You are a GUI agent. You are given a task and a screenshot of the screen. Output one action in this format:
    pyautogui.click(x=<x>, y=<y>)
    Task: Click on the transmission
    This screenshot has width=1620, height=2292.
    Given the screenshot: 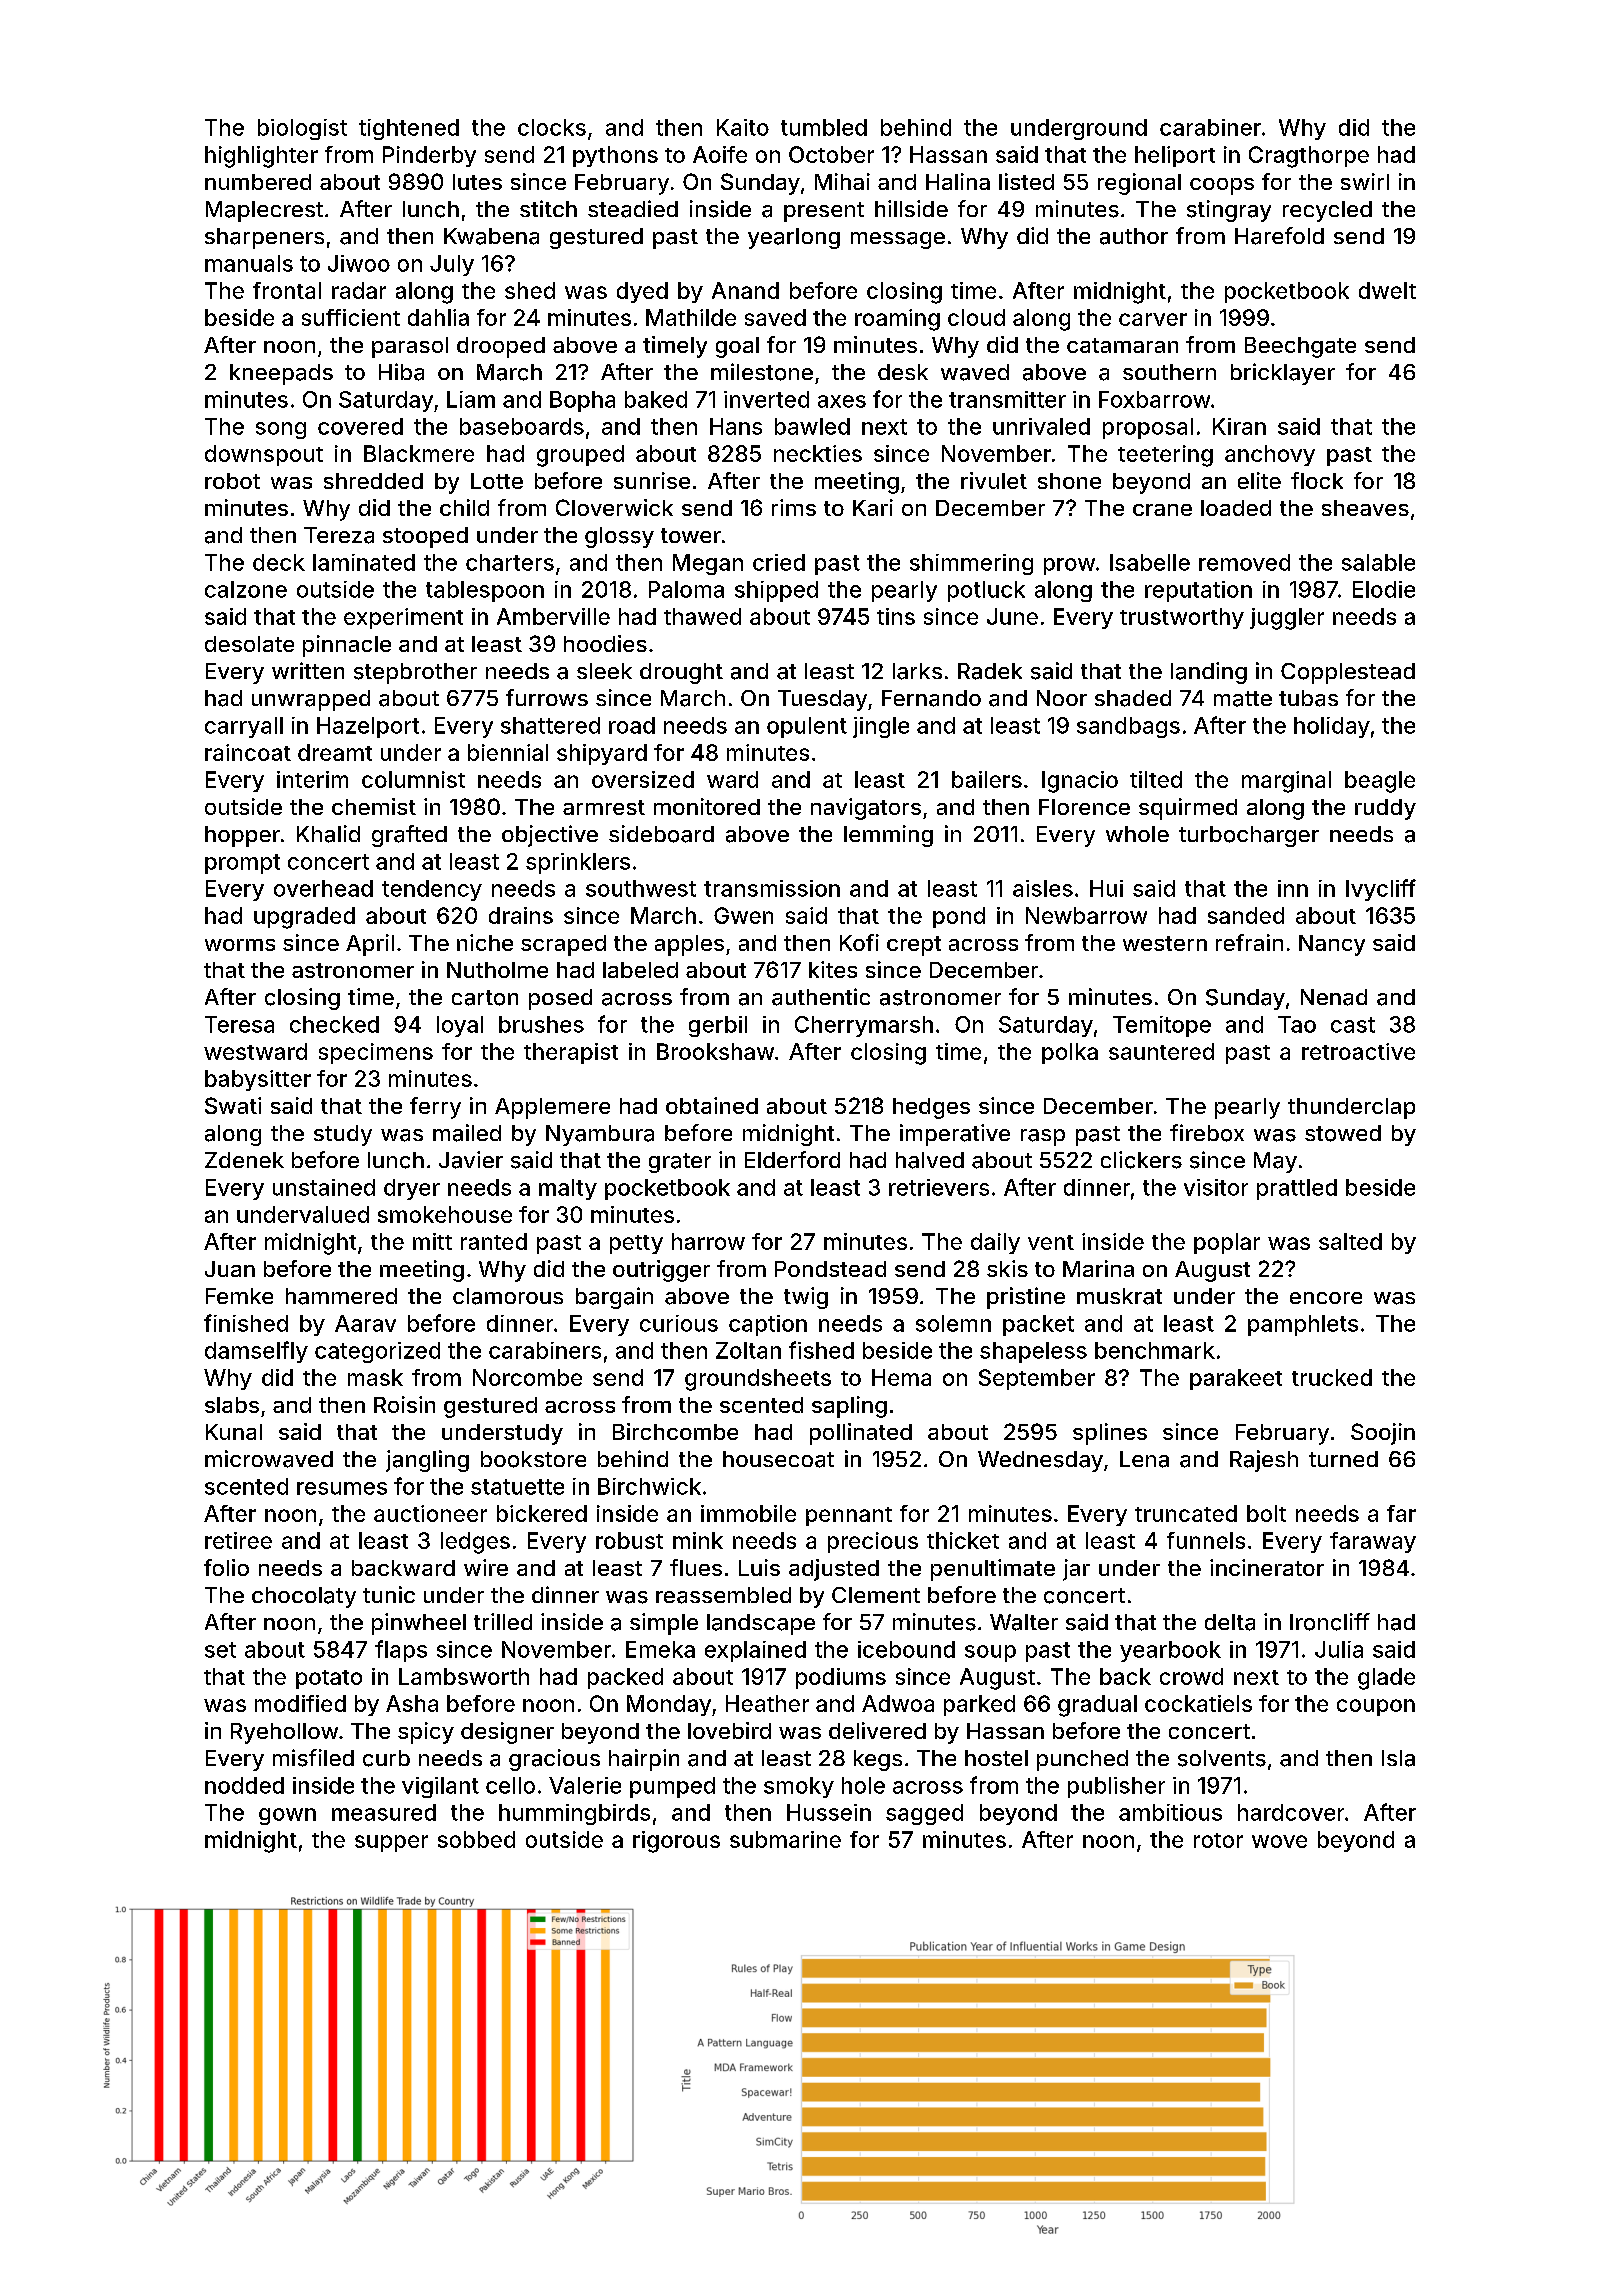 What is the action you would take?
    pyautogui.click(x=772, y=888)
